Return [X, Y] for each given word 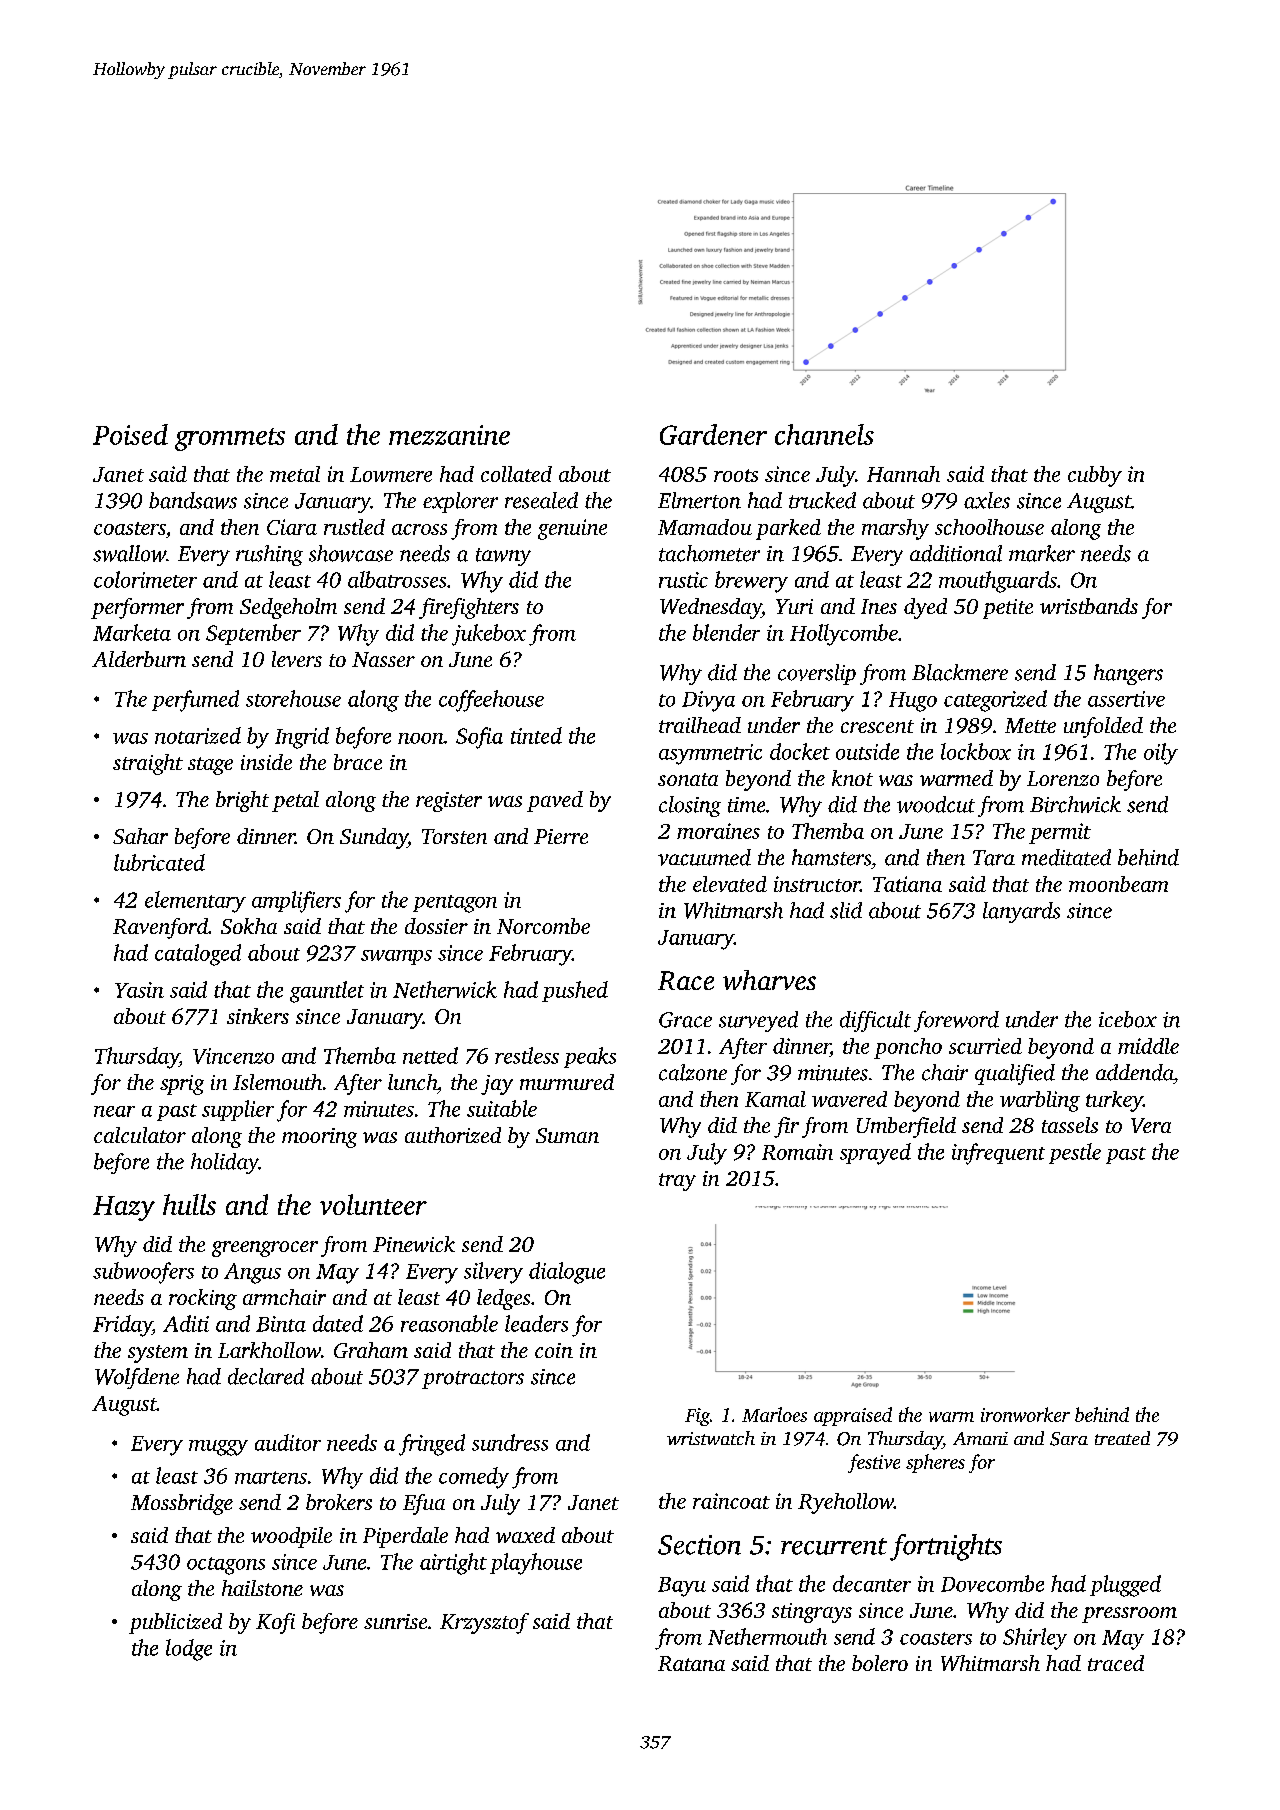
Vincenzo [233, 1056]
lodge [189, 1650]
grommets [230, 439]
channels [824, 434]
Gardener [713, 434]
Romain [797, 1152]
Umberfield [906, 1127]
